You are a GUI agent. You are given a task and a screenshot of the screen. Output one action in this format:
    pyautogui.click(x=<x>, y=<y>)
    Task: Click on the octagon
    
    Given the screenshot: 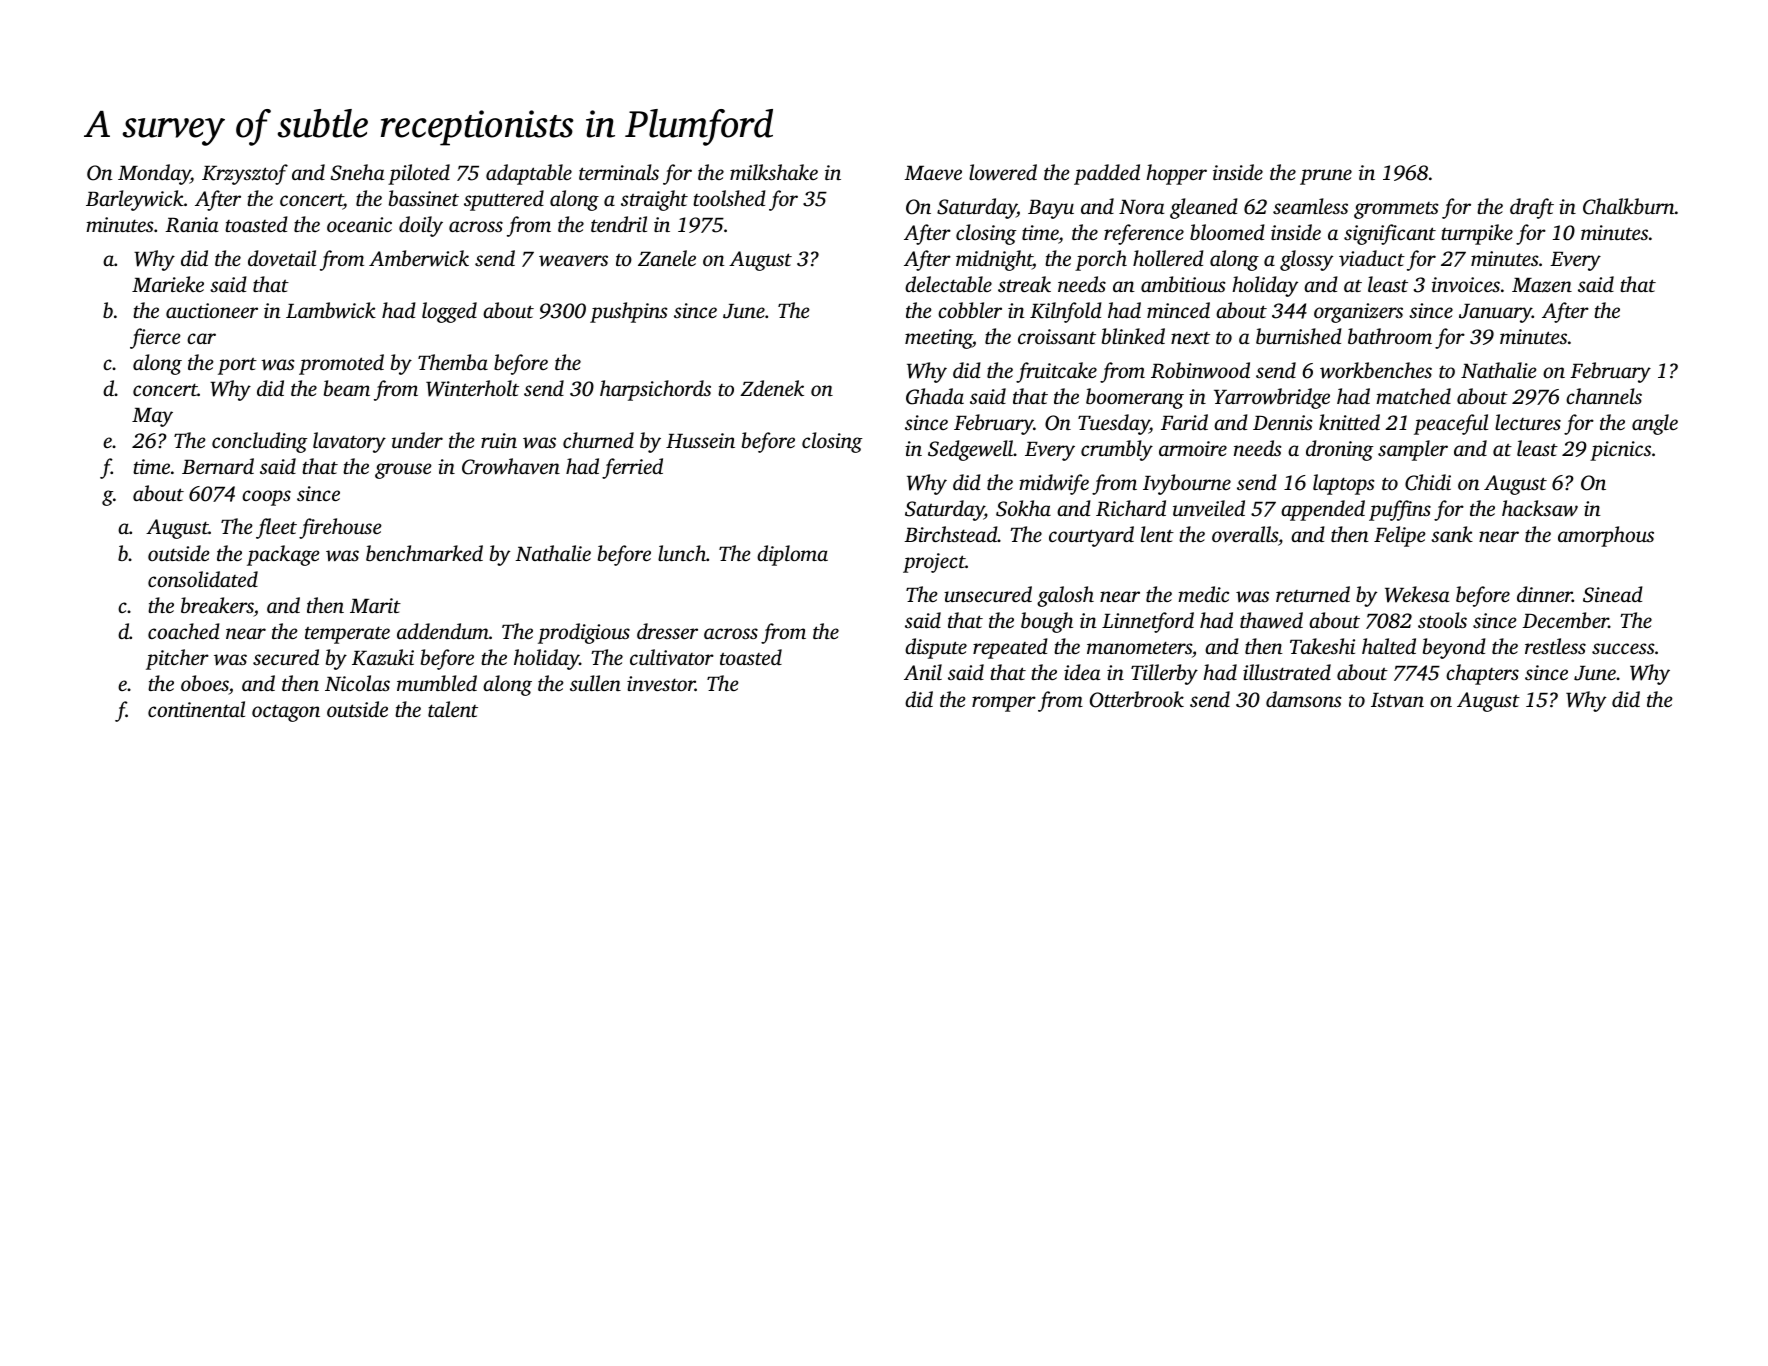 What is the action you would take?
    pyautogui.click(x=286, y=713)
